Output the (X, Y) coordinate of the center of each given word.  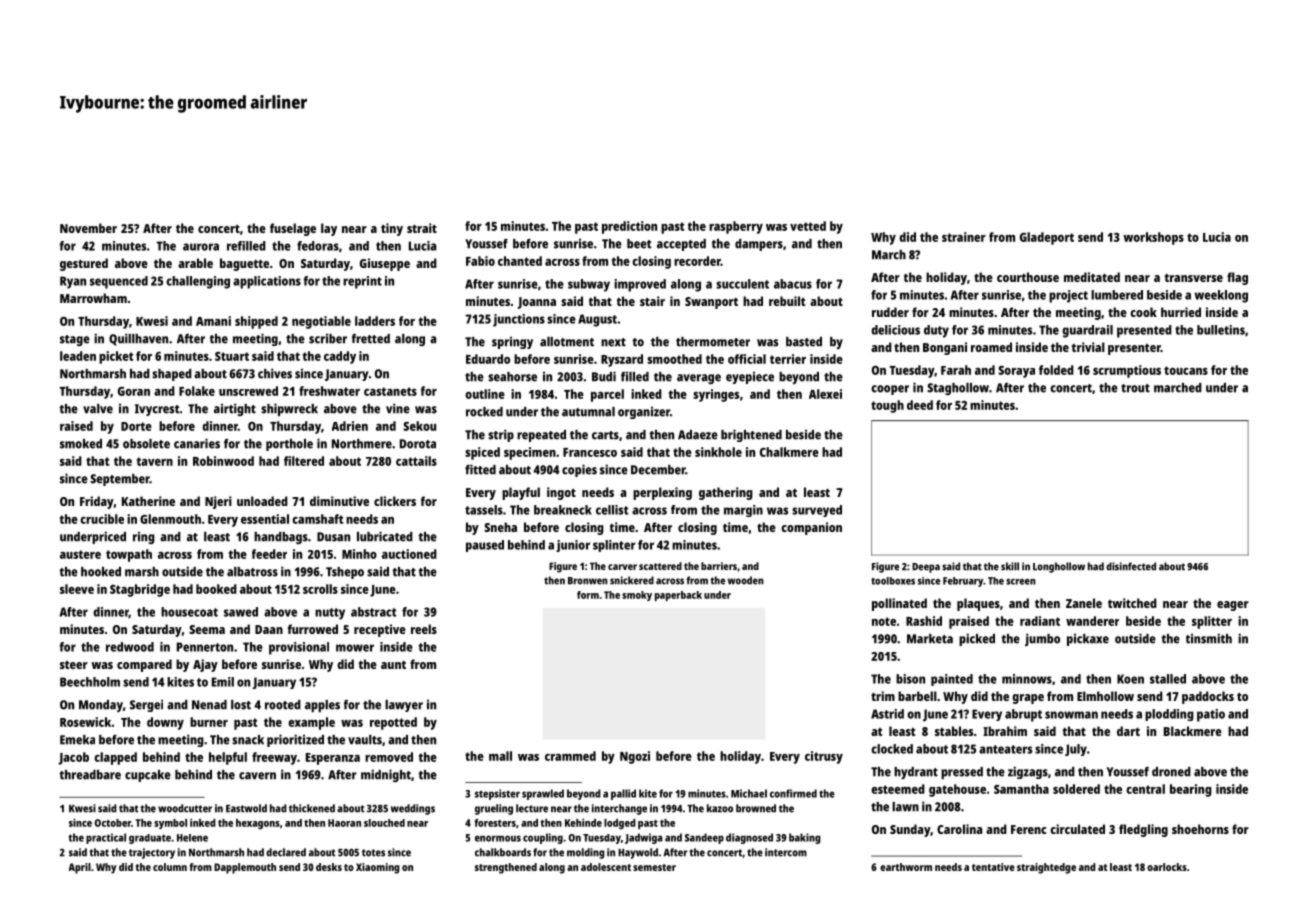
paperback (678, 596)
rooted (283, 705)
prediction (629, 227)
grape (1028, 699)
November (88, 228)
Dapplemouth (245, 868)
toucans (1186, 370)
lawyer (404, 706)
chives (275, 373)
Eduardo (488, 359)
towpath (129, 555)
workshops (1153, 238)
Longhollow (1059, 567)
